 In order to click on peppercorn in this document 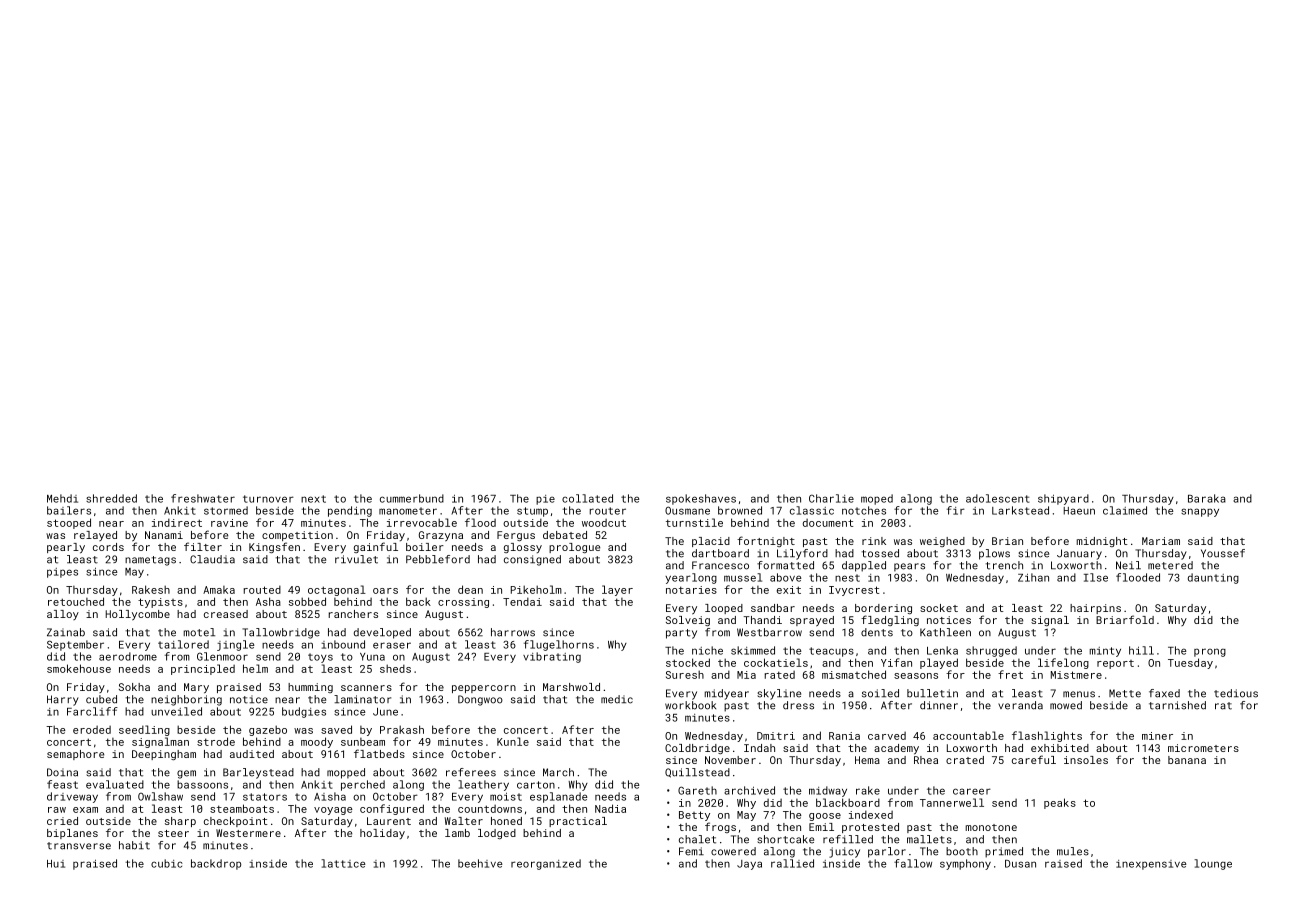, I will do `click(484, 689)`.
